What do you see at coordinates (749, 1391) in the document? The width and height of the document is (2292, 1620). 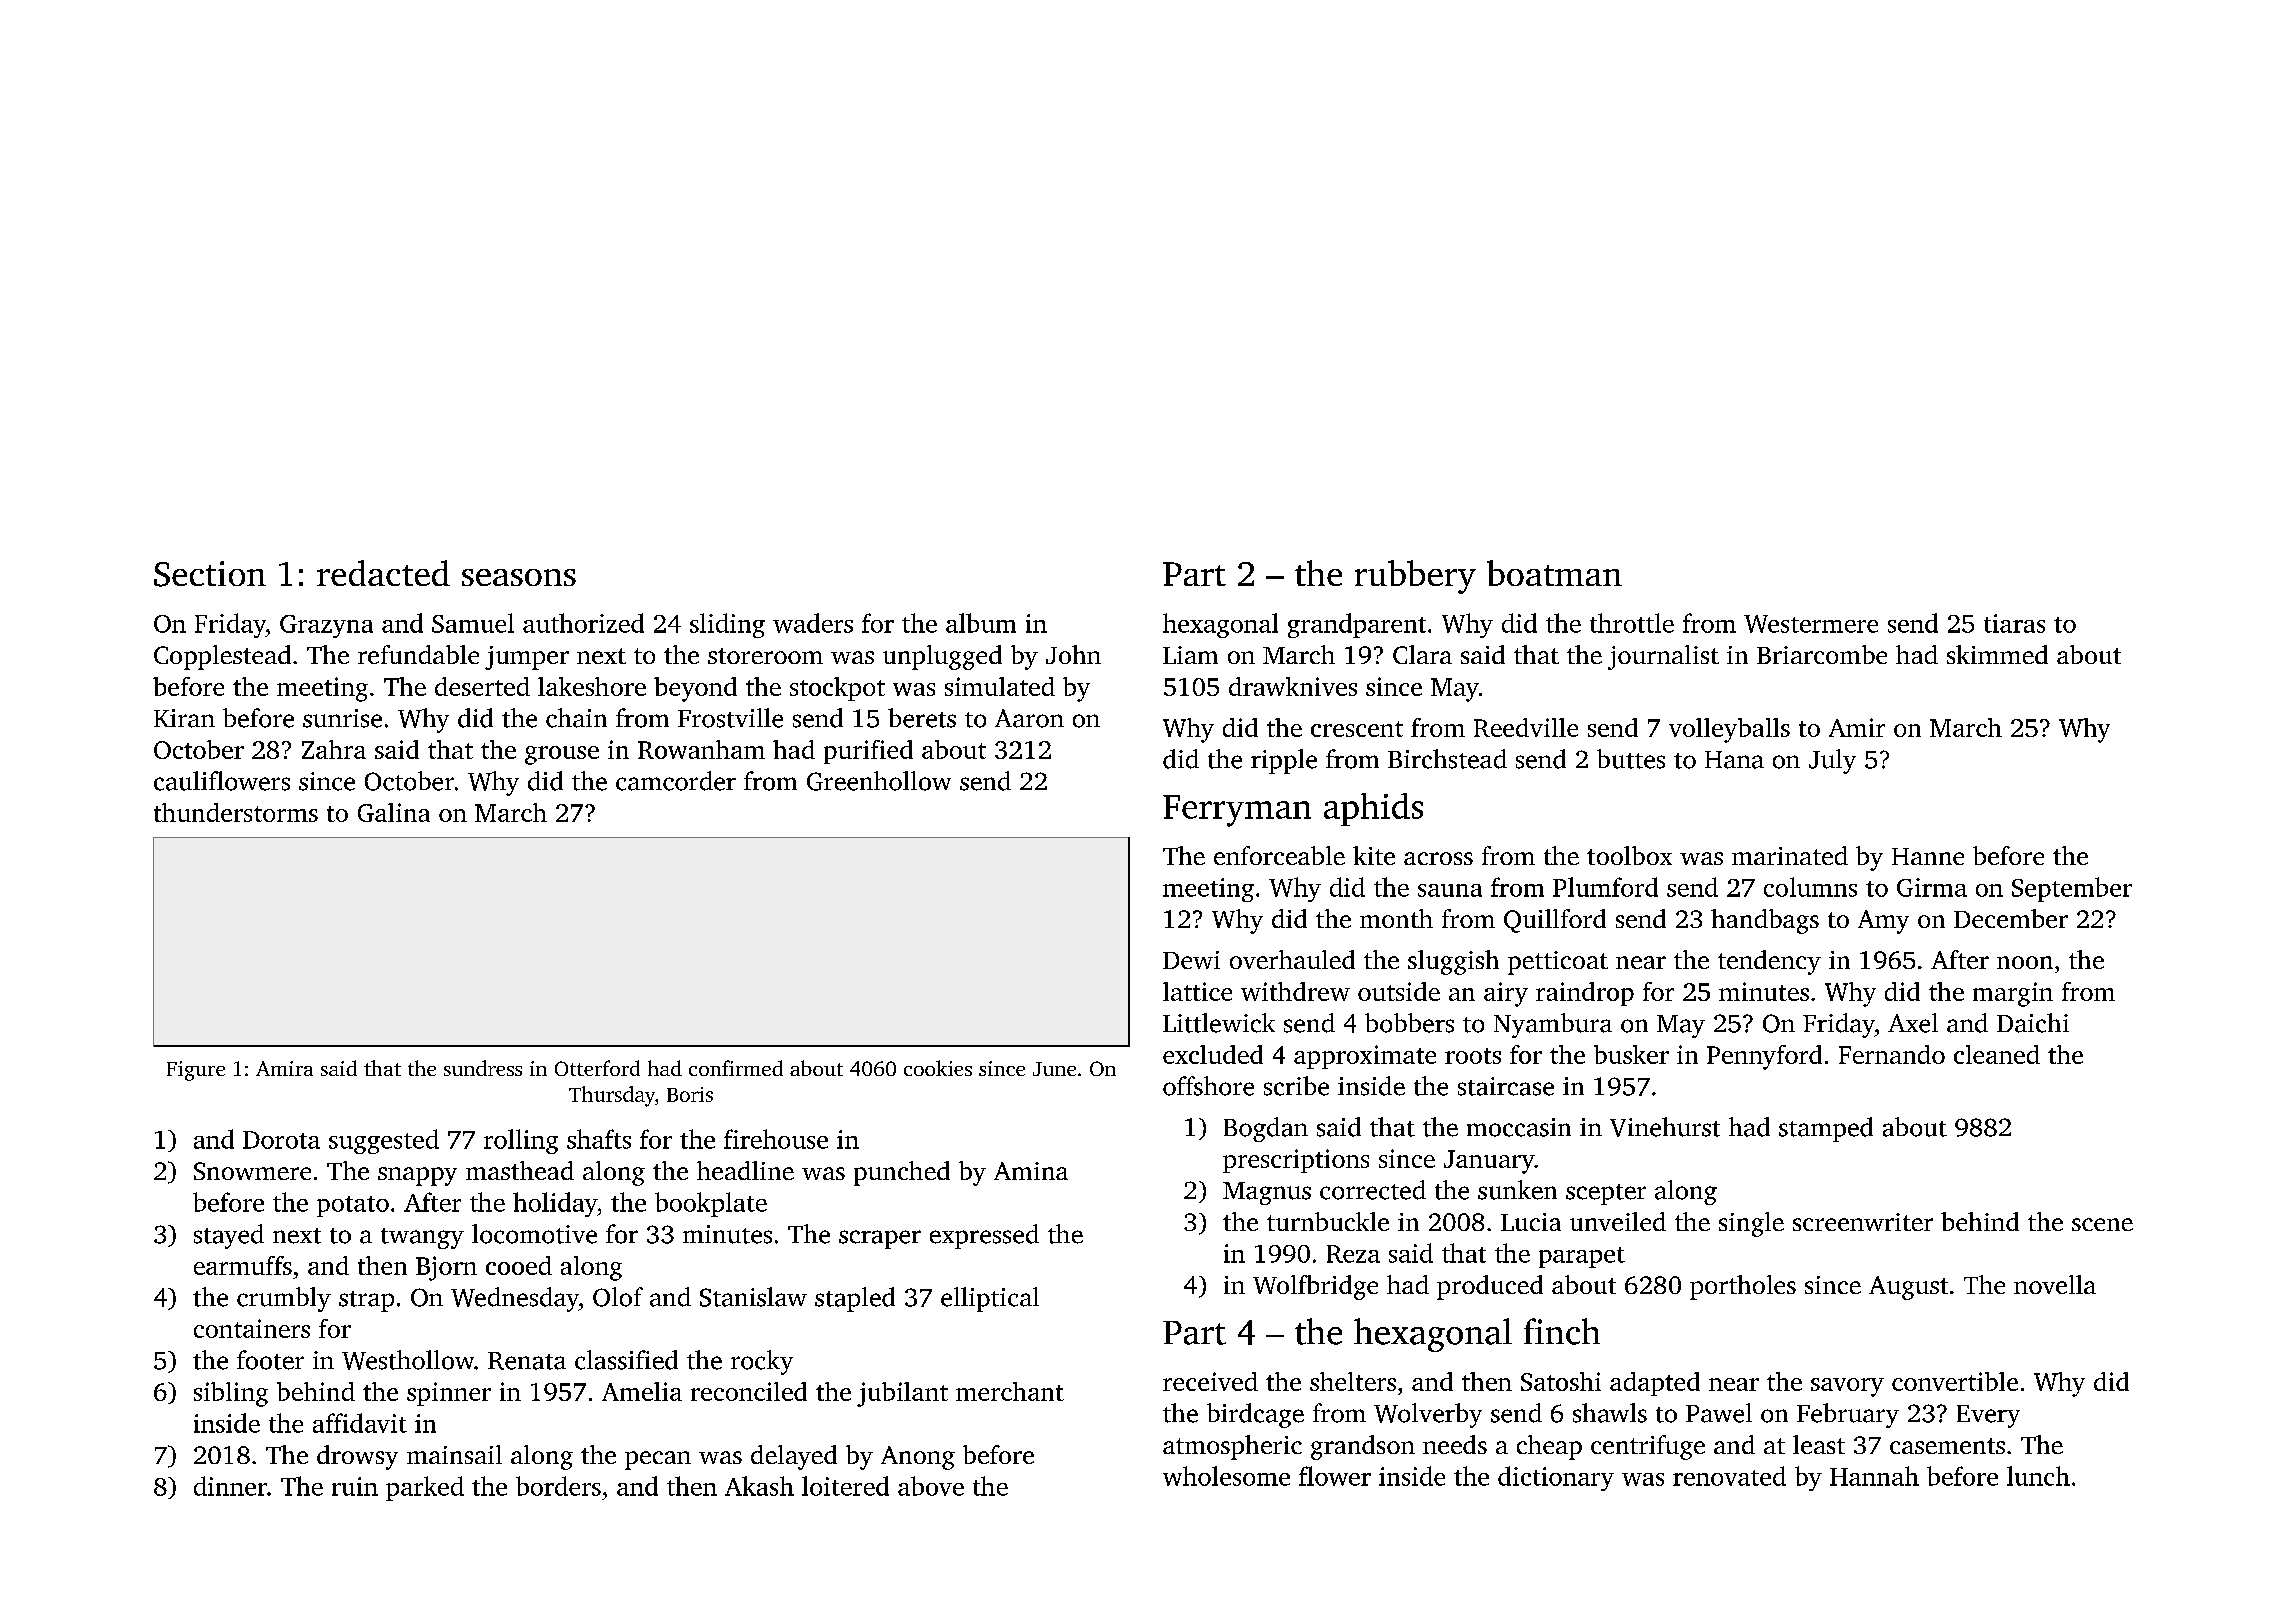 I see `reconciled` at bounding box center [749, 1391].
